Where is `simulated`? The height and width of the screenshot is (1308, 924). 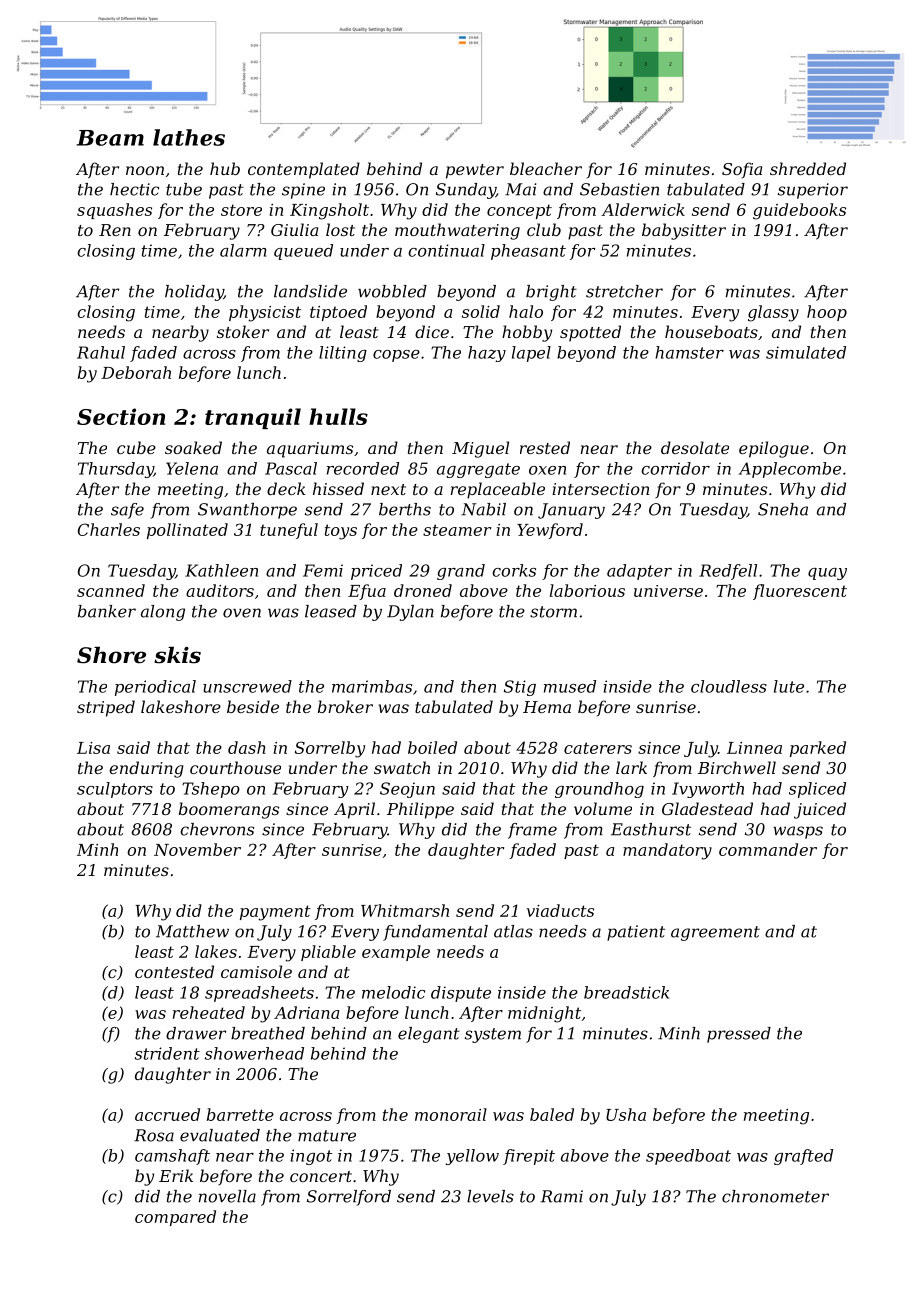 simulated is located at coordinates (806, 352).
